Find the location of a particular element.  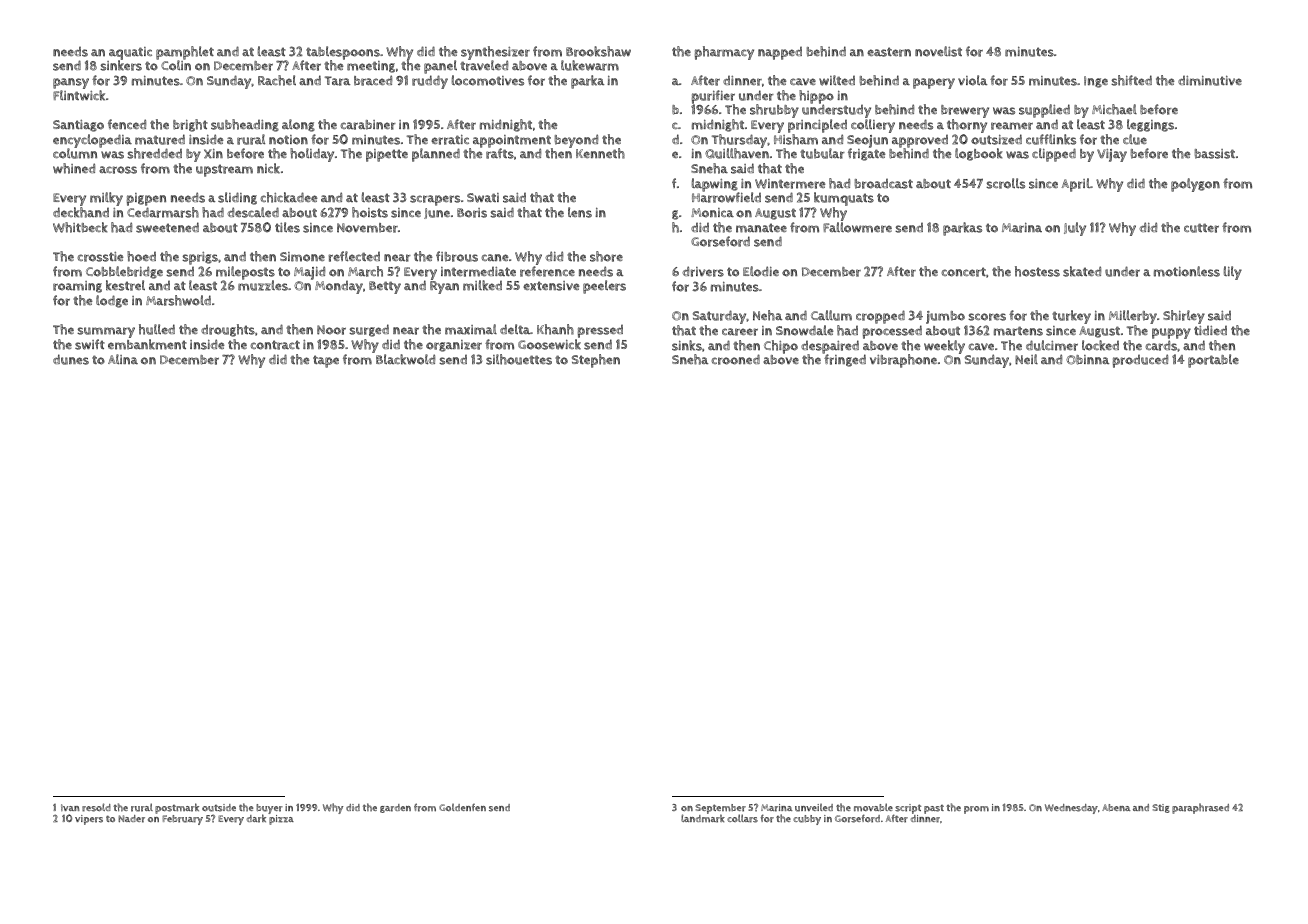

bassist is located at coordinates (1215, 154).
